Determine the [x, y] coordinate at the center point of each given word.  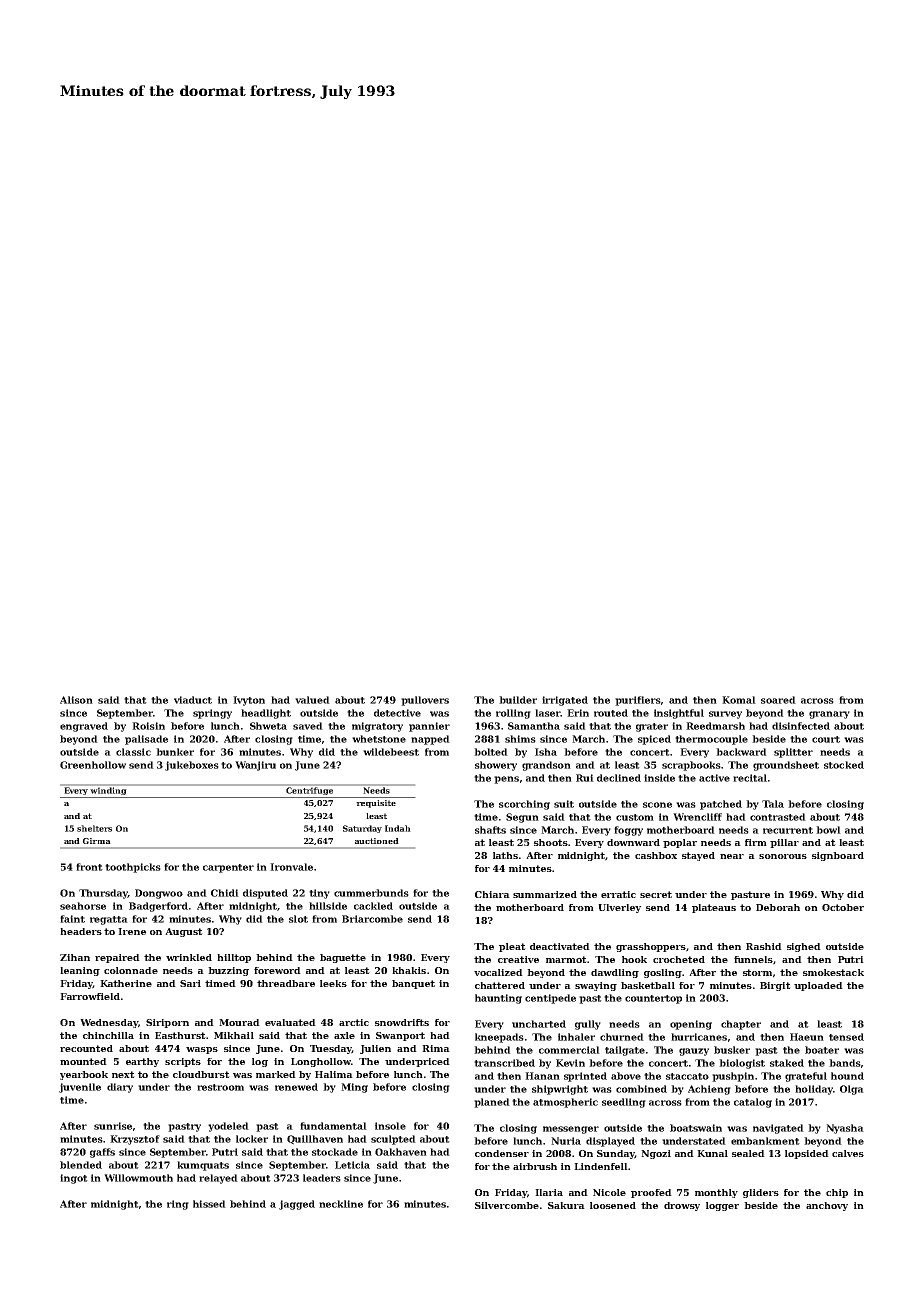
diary [120, 1088]
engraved [84, 727]
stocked [844, 765]
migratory [377, 727]
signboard [838, 856]
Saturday [362, 829]
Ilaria [549, 1192]
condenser [502, 1153]
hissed [209, 1204]
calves [848, 1153]
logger [722, 1206]
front [89, 867]
